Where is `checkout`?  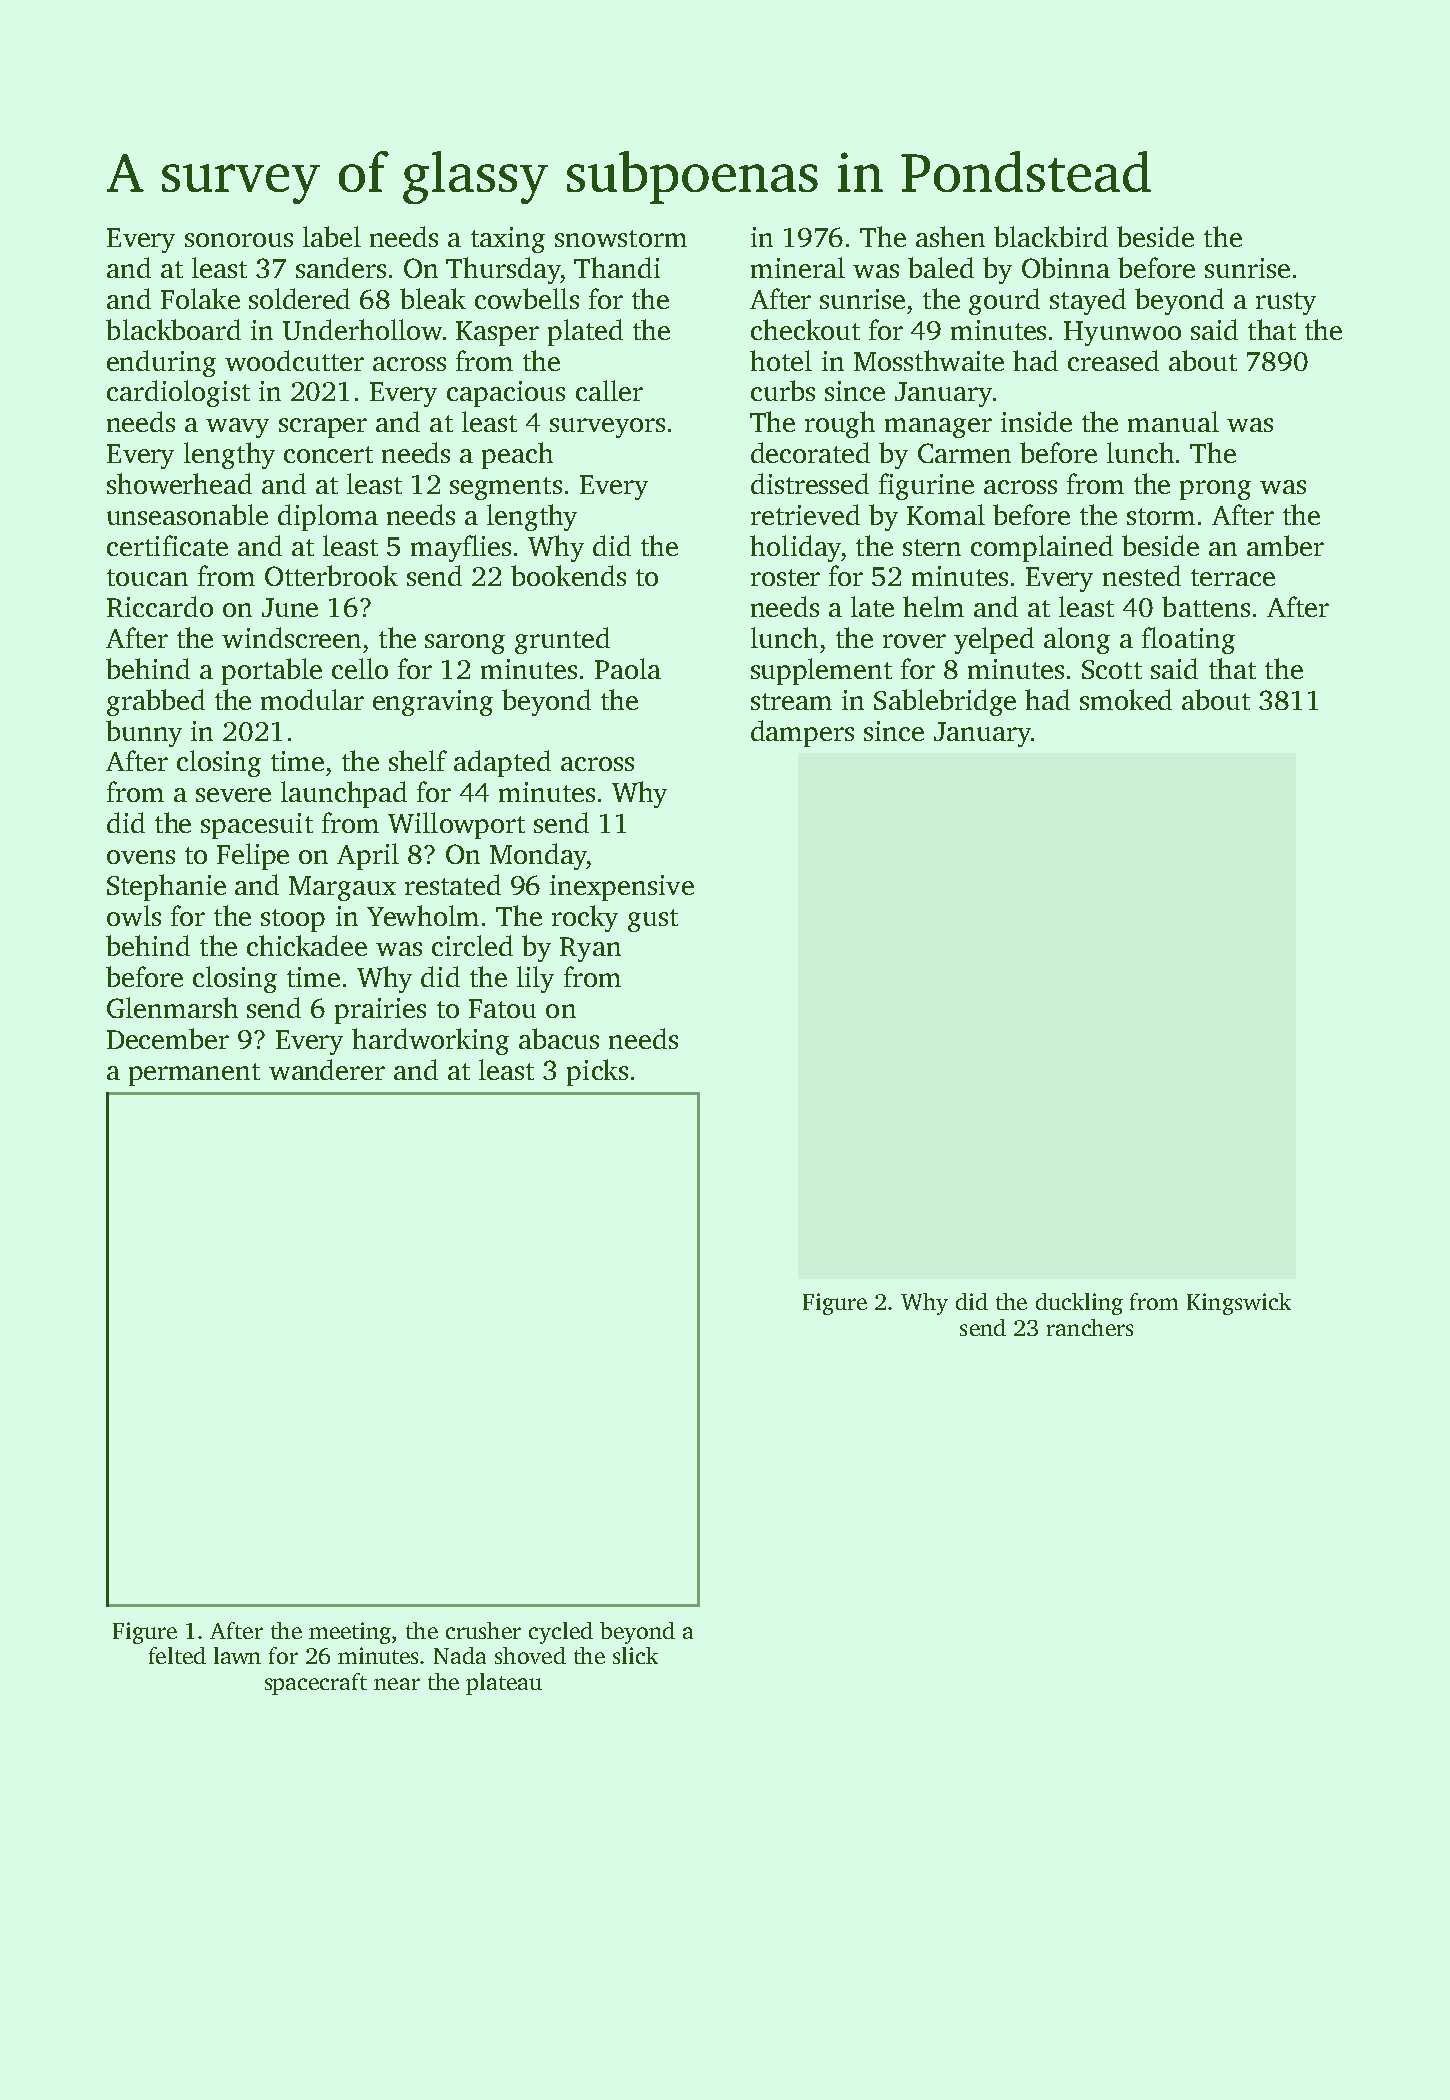
checkout is located at coordinates (805, 329).
